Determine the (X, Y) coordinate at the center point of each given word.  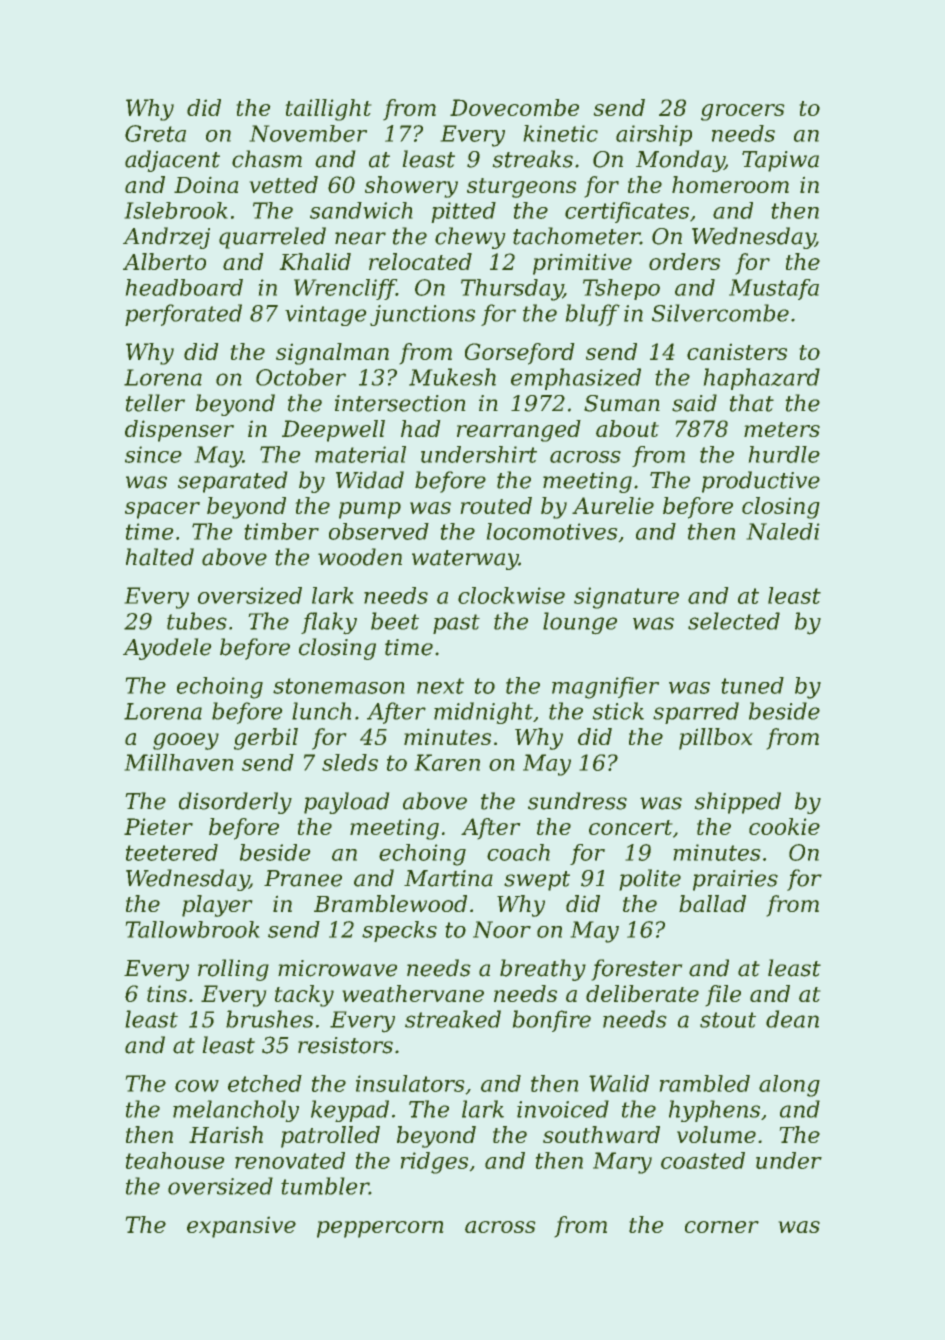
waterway (465, 560)
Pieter (158, 826)
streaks (532, 159)
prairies (735, 880)
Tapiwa (780, 161)
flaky (329, 623)
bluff (592, 315)
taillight (328, 110)
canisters (737, 351)
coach (518, 852)
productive (761, 482)
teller (155, 403)
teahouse (175, 1160)
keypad (350, 1111)
